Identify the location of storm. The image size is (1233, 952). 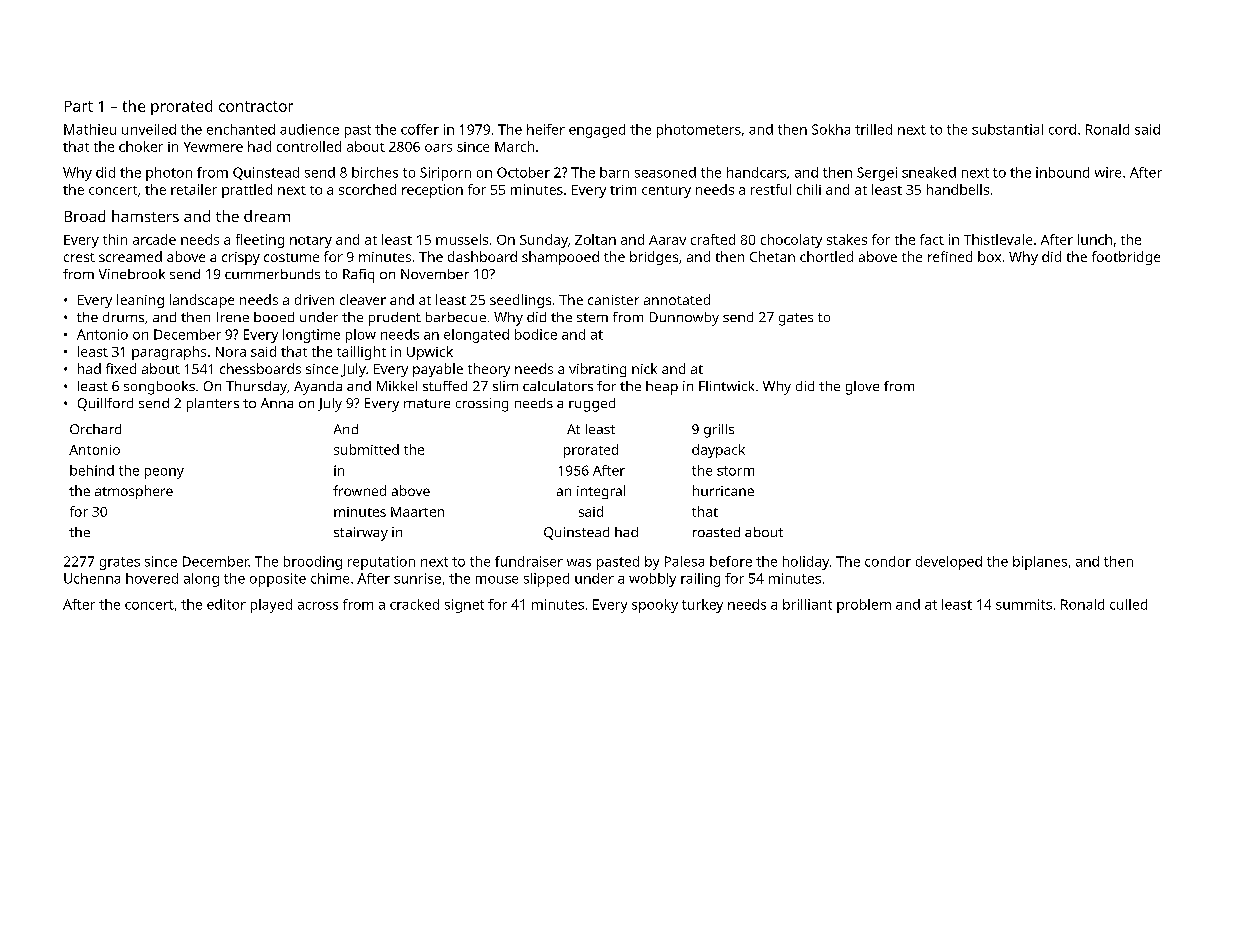
(735, 471).
